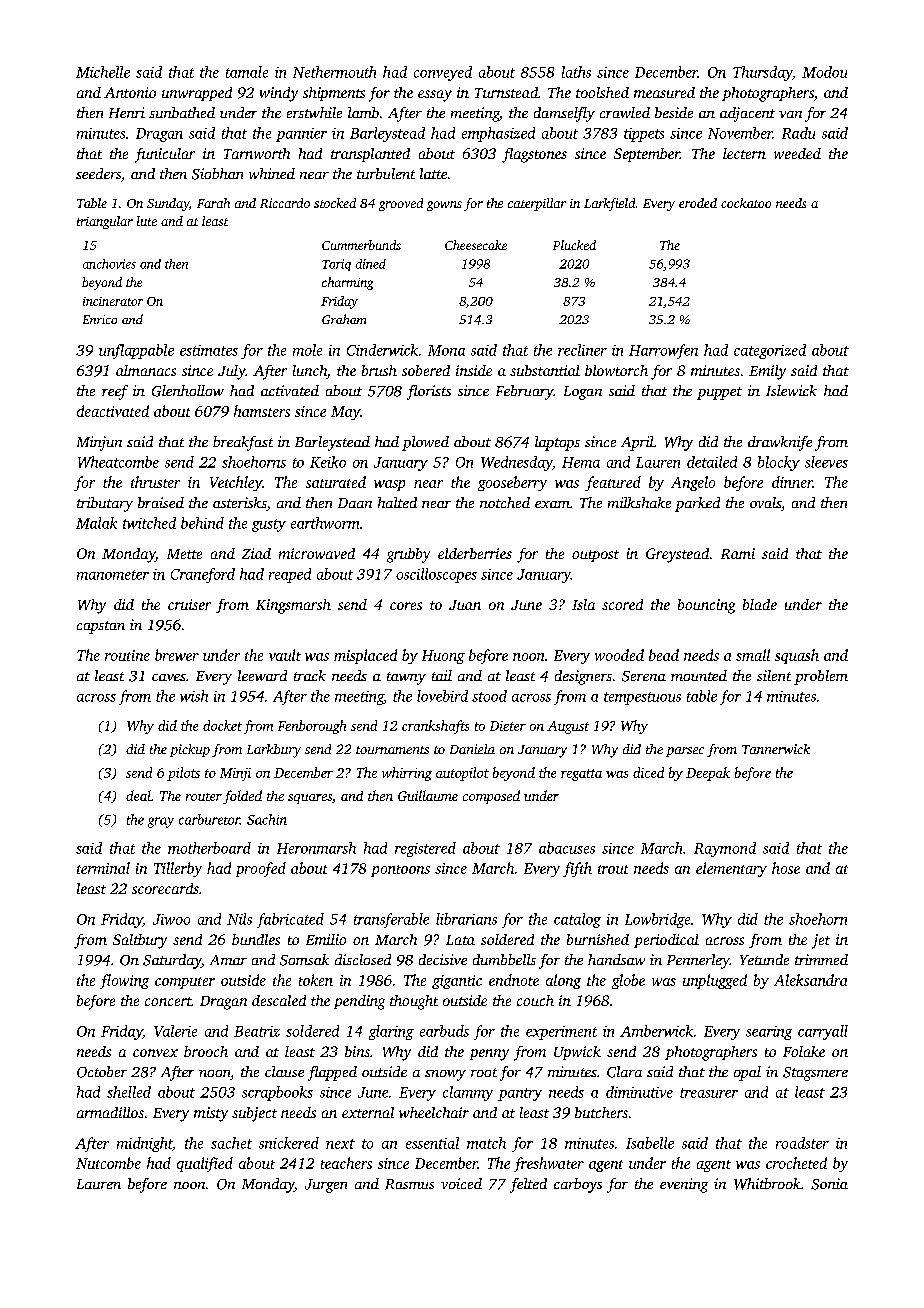 This document has height=1308, width=924. What do you see at coordinates (100, 319) in the document?
I see `Enrico` at bounding box center [100, 319].
